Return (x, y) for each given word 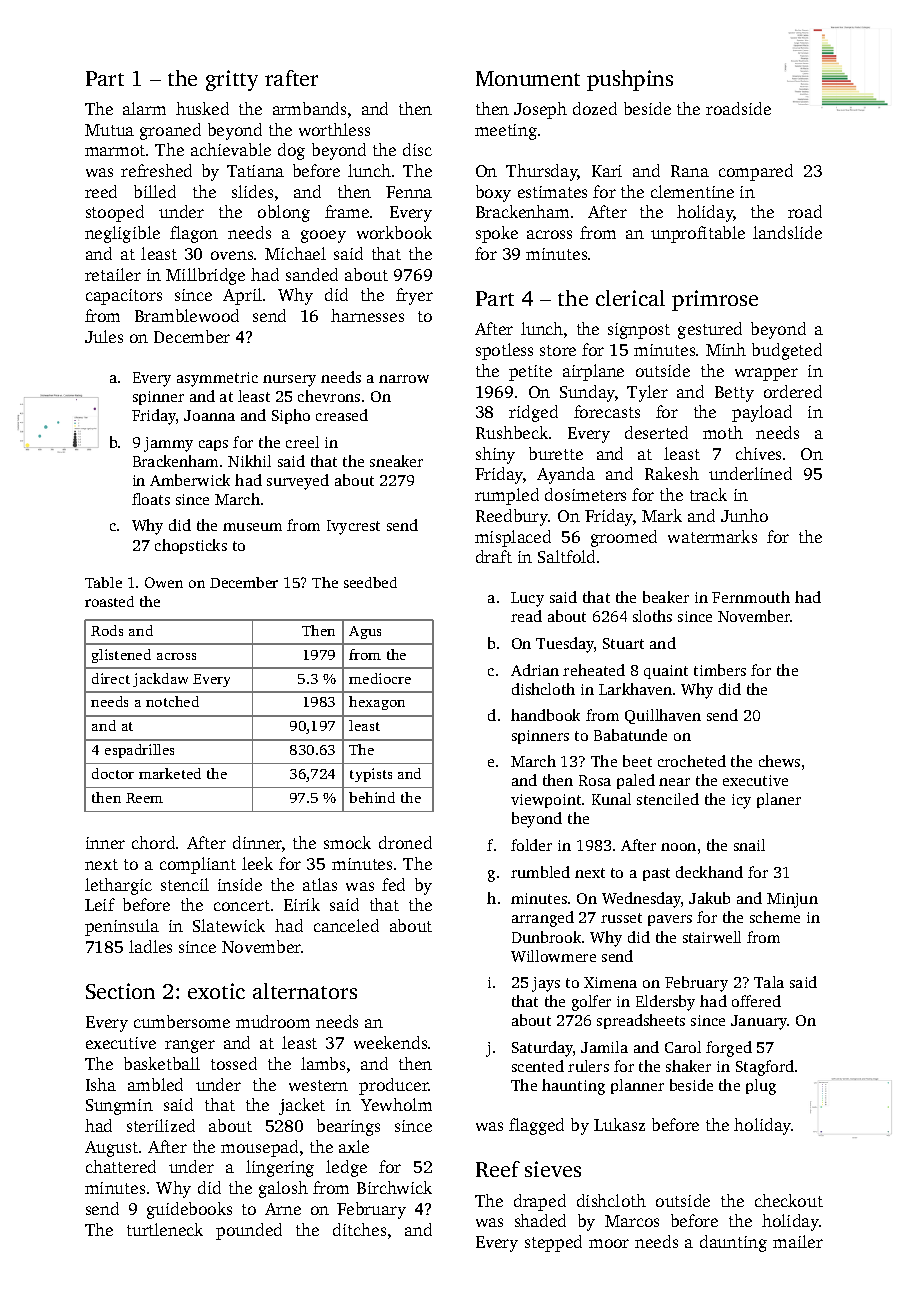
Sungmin (119, 1107)
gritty (232, 80)
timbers (720, 670)
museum (252, 527)
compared (756, 172)
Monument (528, 78)
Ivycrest (353, 527)
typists (371, 775)
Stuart (623, 643)
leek (257, 863)
